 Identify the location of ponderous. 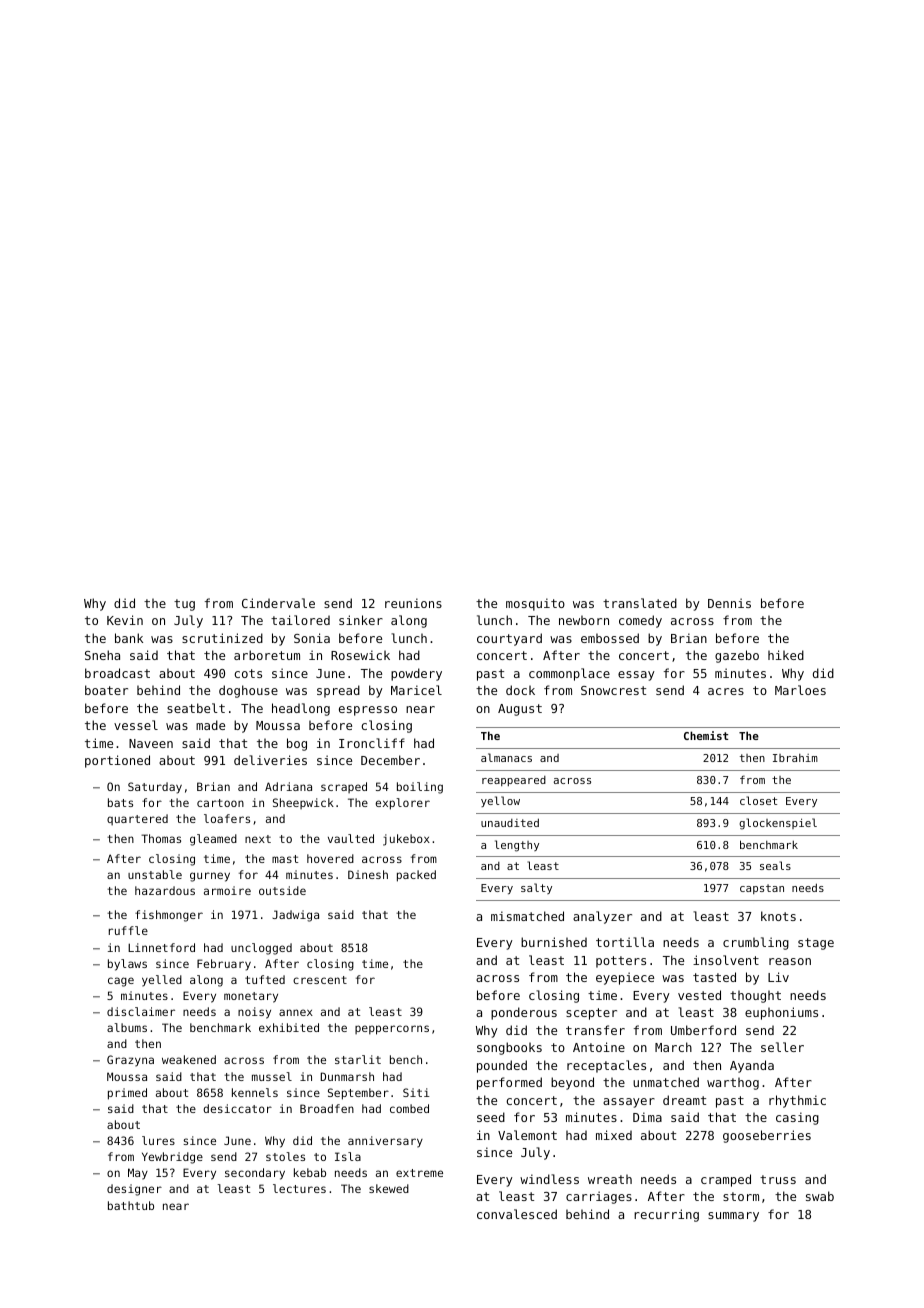
(524, 1013).
